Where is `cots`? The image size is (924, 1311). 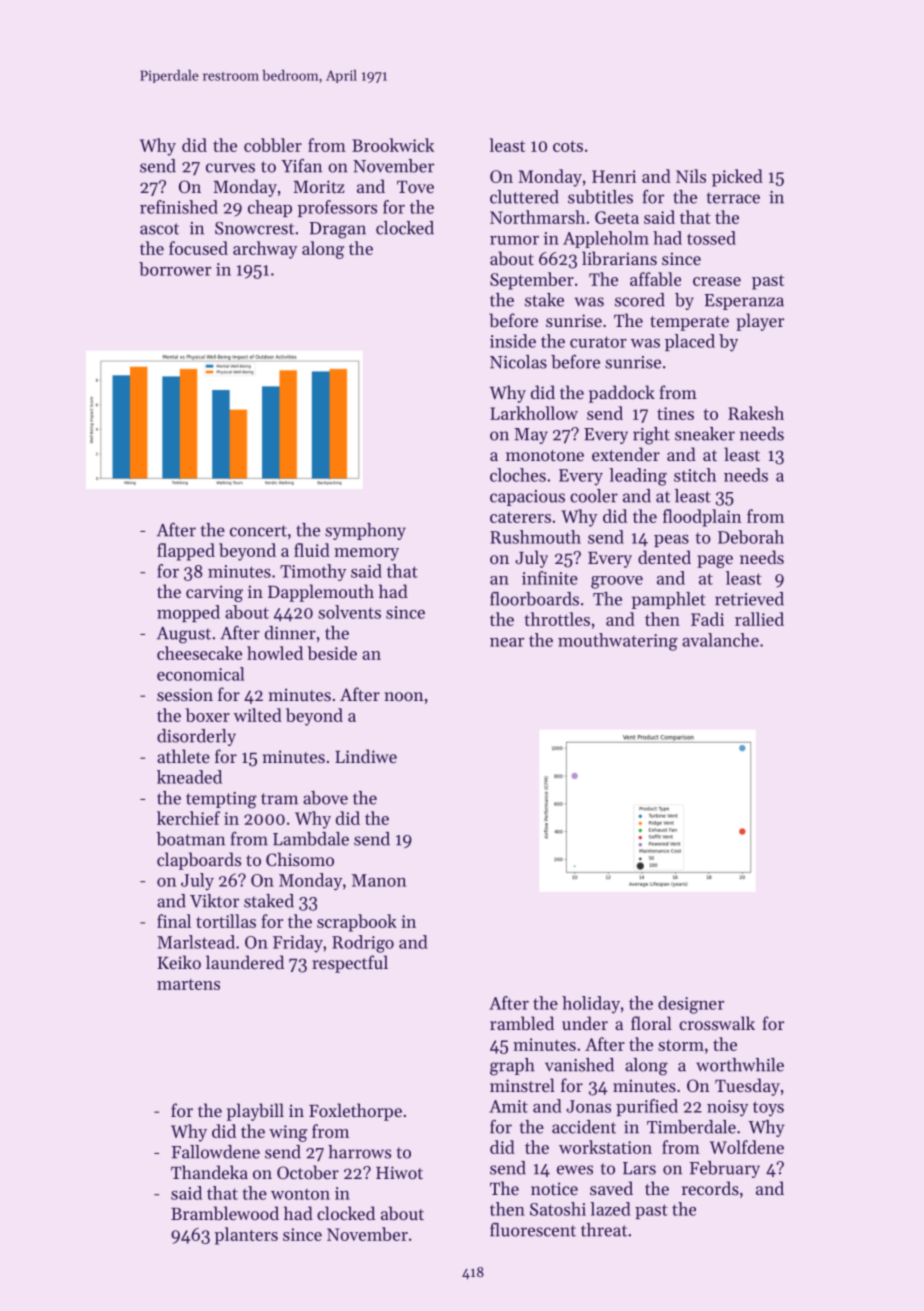 cots is located at coordinates (568, 146).
